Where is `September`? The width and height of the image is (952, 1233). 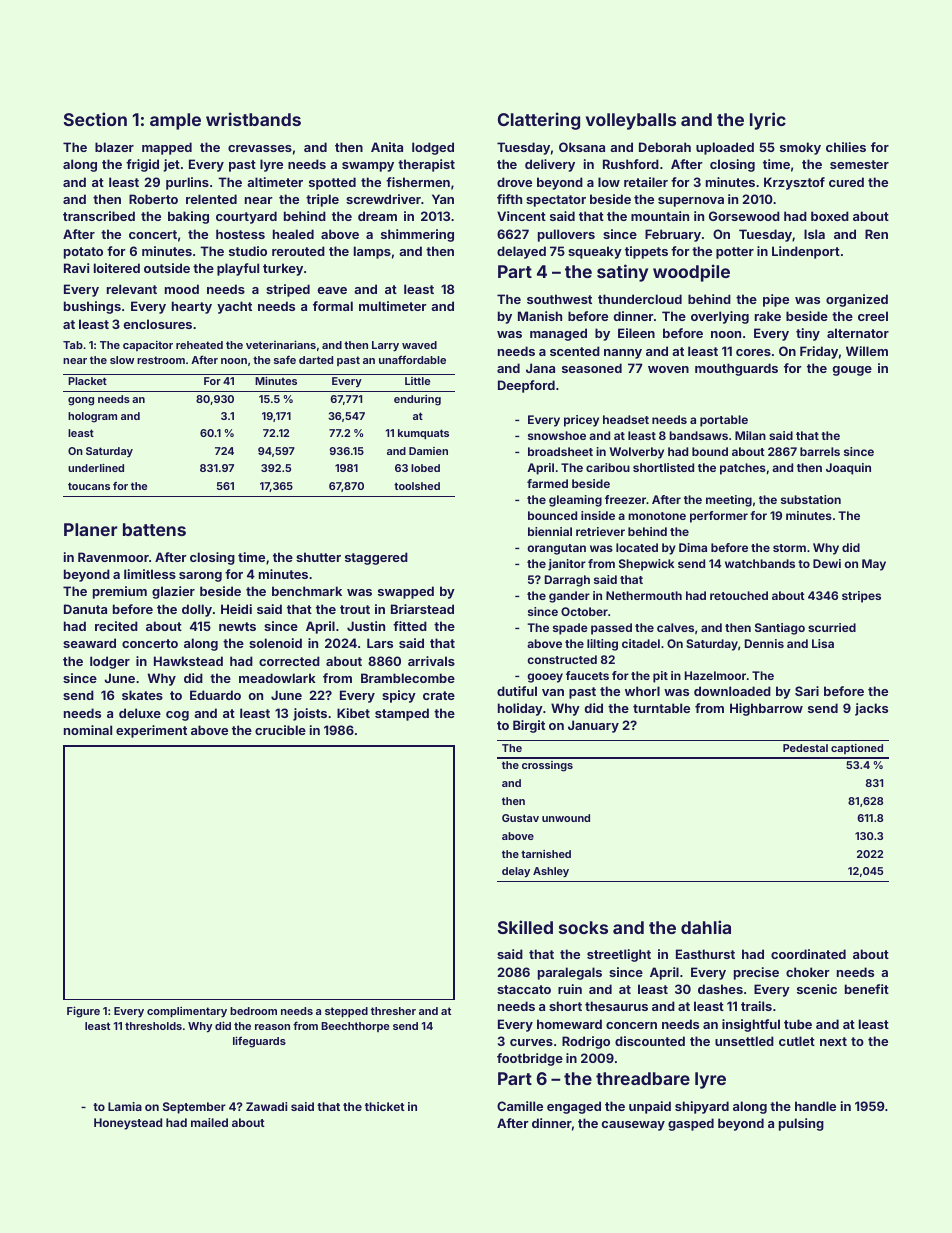
September is located at coordinates (194, 1108).
